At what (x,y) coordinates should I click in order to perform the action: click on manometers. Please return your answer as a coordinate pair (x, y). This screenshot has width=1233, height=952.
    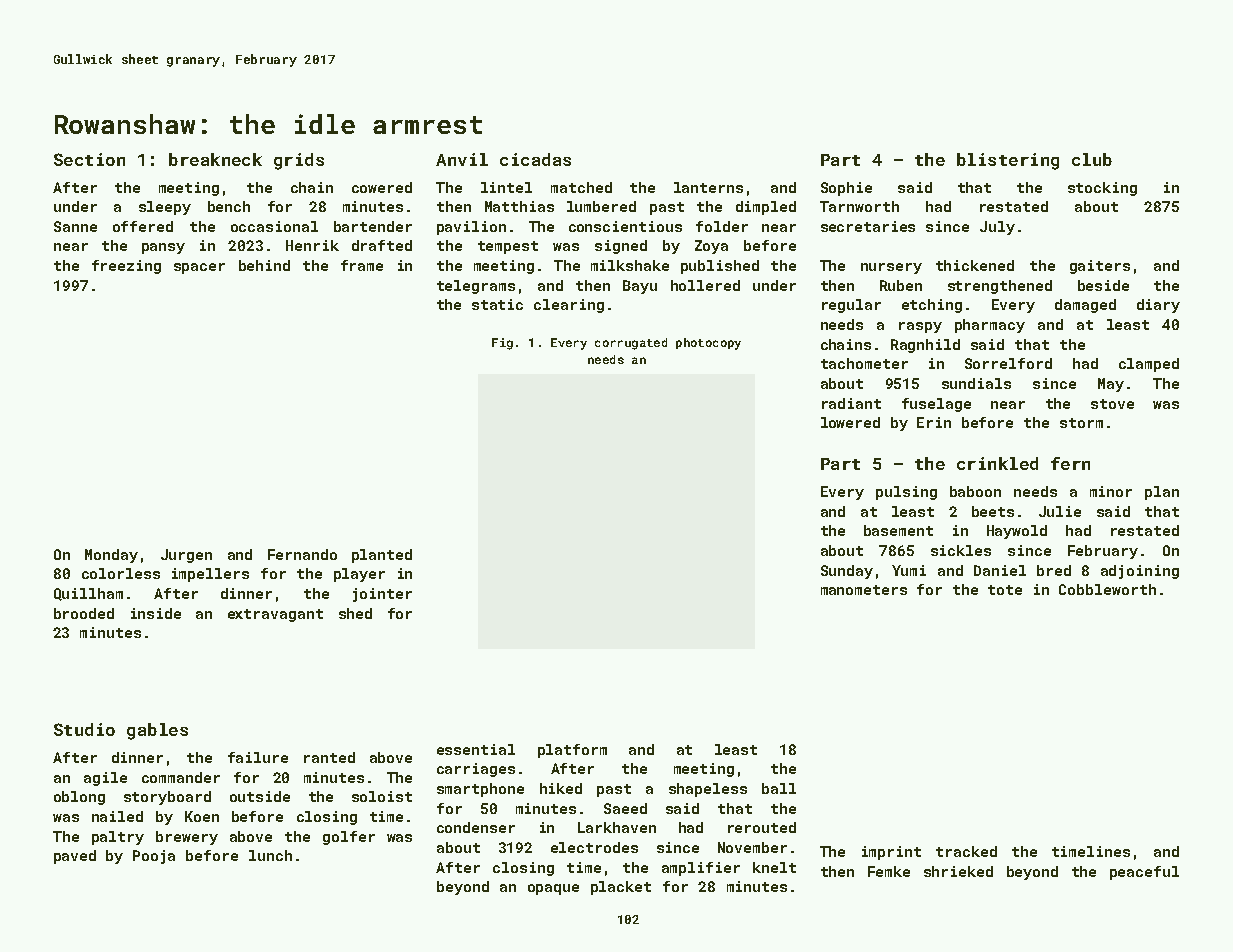
    Looking at the image, I should click on (864, 590).
